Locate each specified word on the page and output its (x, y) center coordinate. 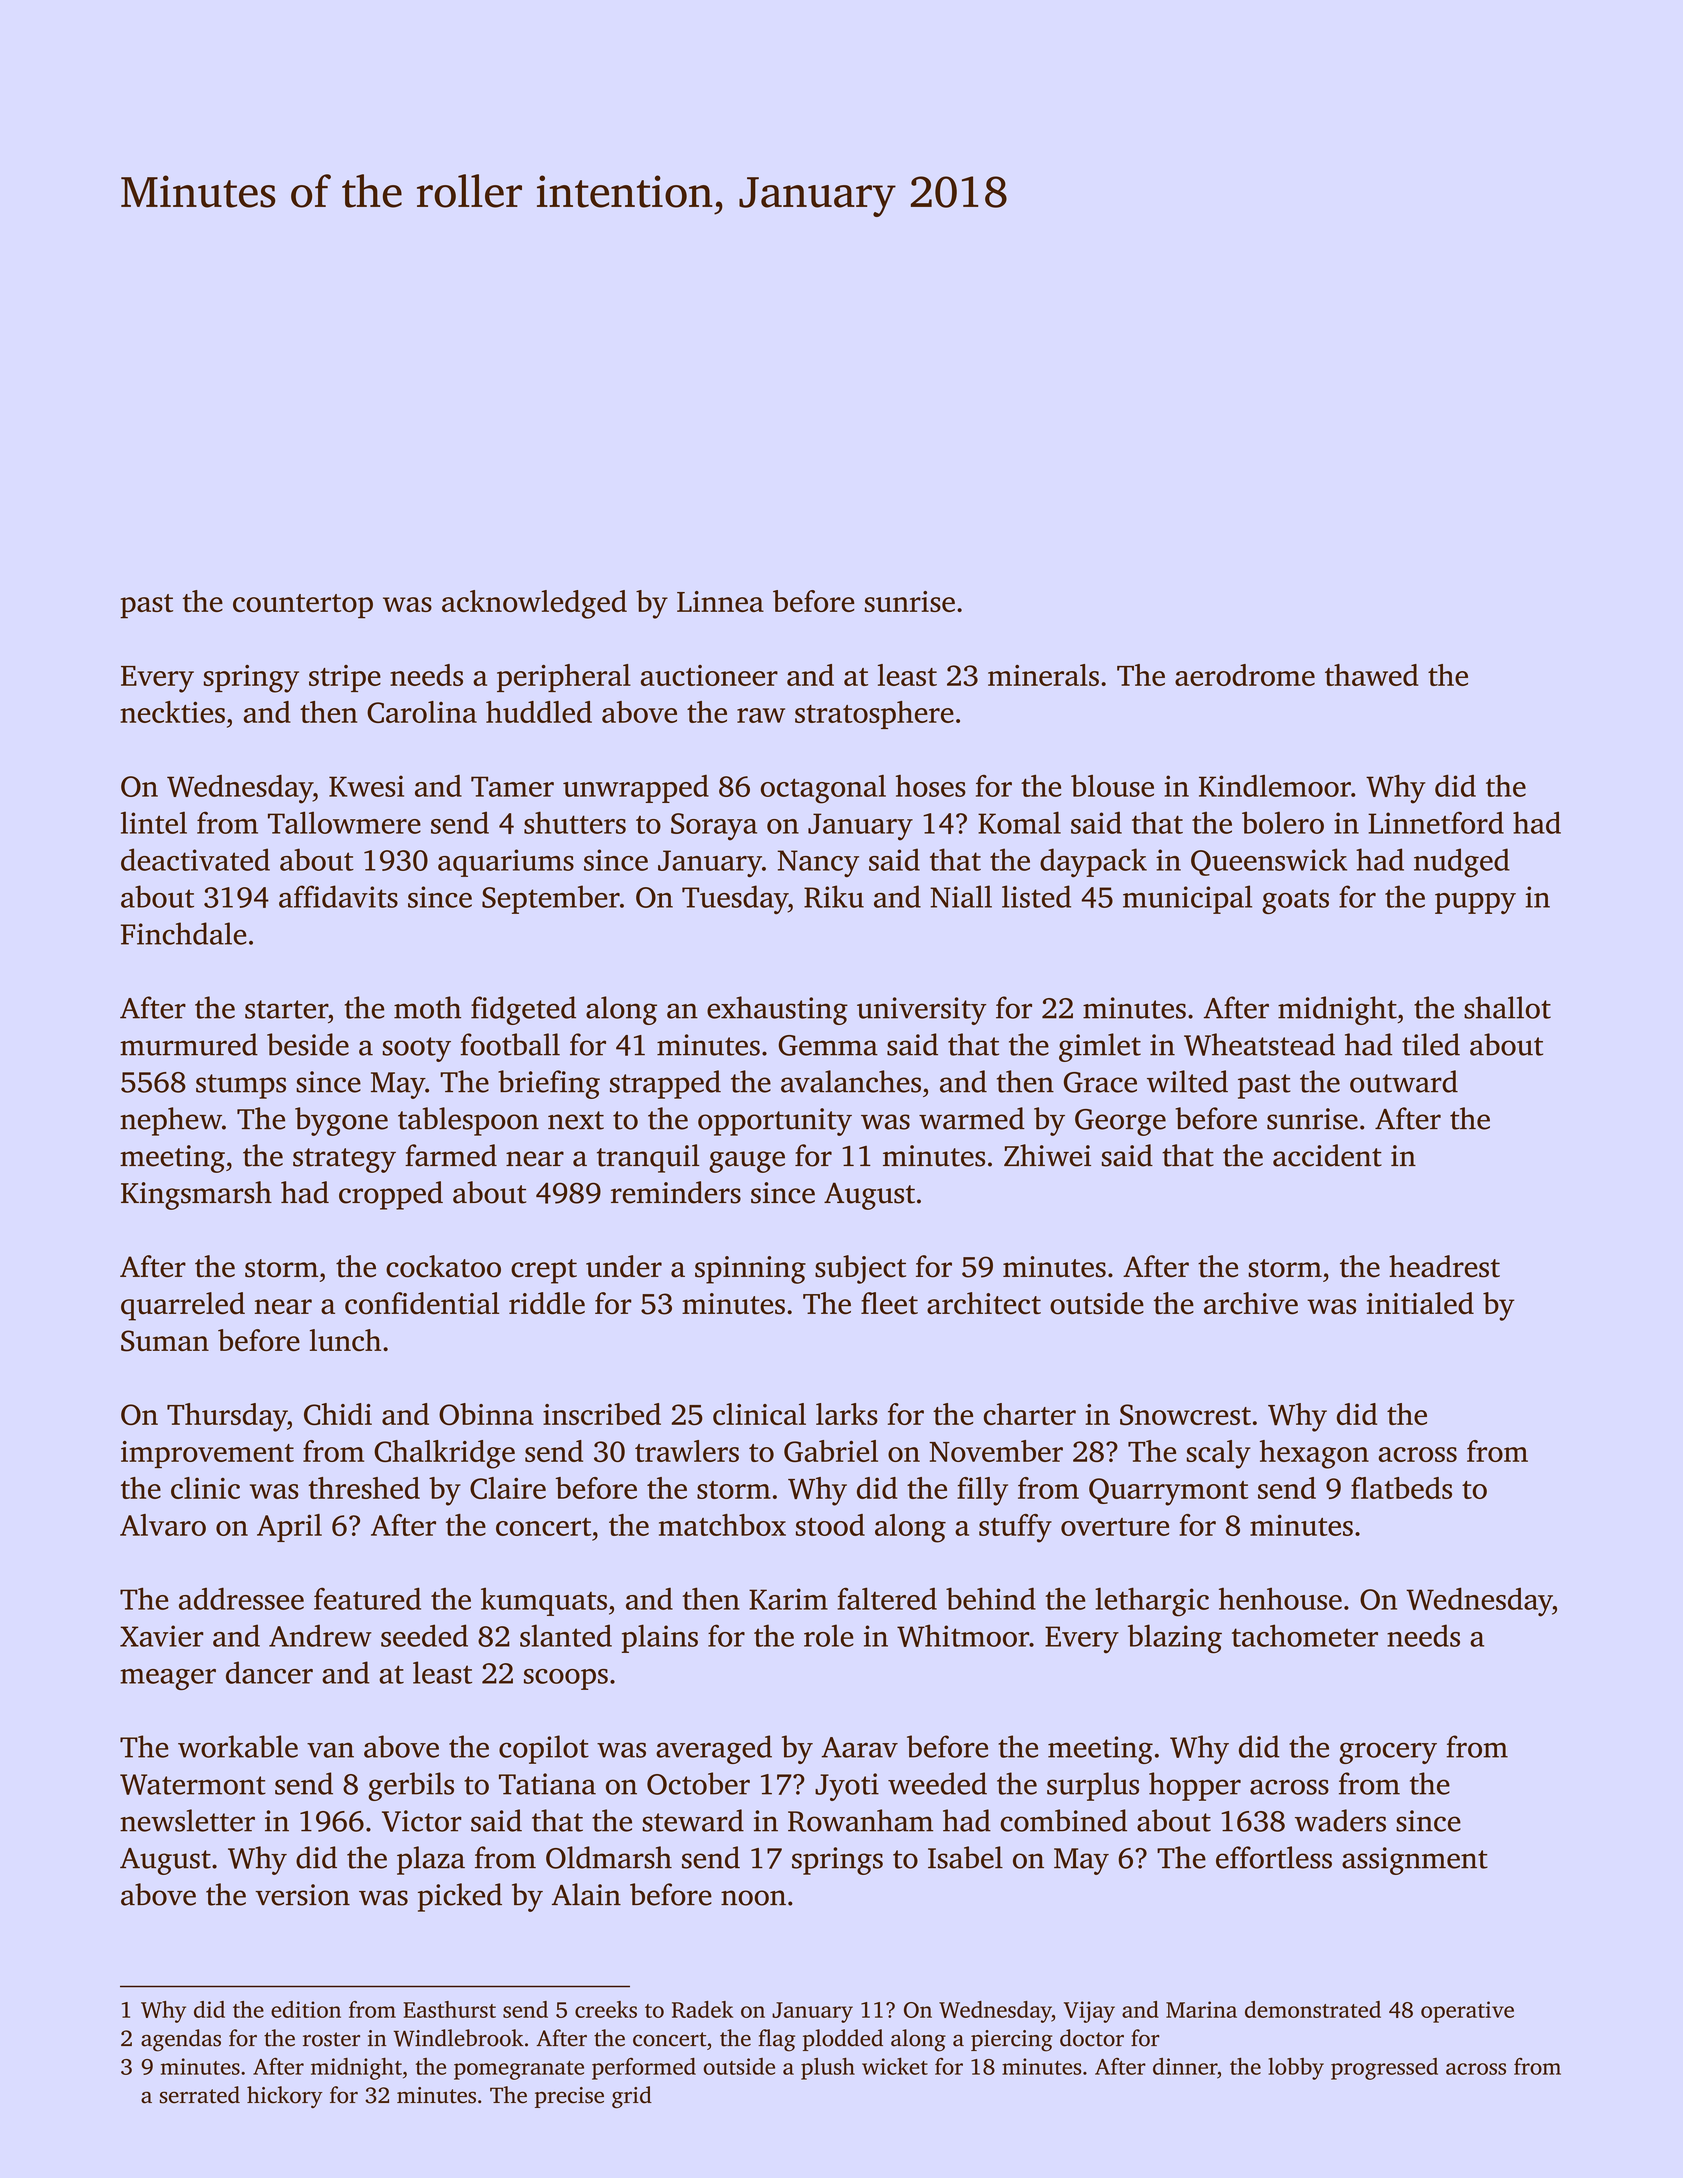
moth (427, 1007)
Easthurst (449, 2009)
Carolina (422, 712)
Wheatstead (1259, 1044)
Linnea (720, 601)
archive (1251, 1303)
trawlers (687, 1451)
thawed (1372, 675)
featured (367, 1598)
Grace (1100, 1082)
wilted (1187, 1081)
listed (1036, 896)
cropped (391, 1195)
